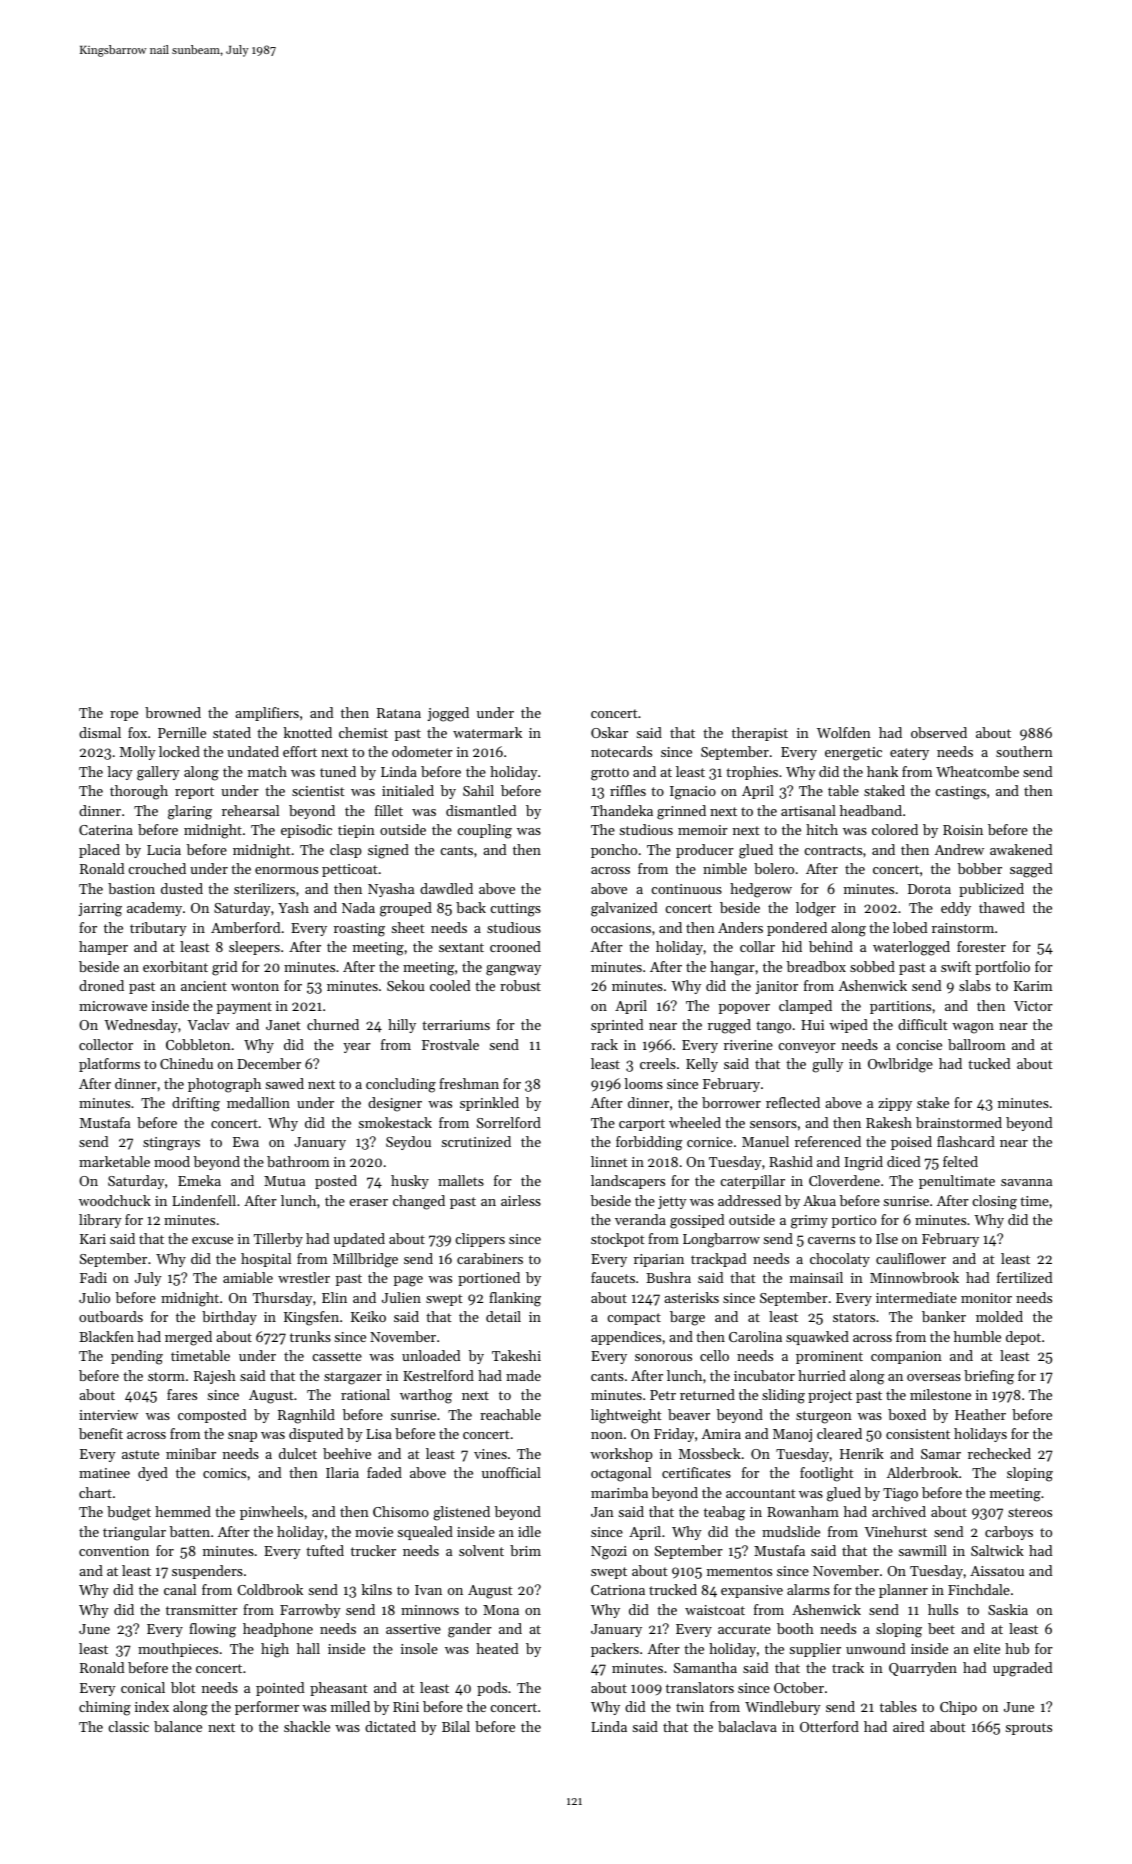 This document has width=1132, height=1864. What do you see at coordinates (253, 751) in the document?
I see `undated` at bounding box center [253, 751].
